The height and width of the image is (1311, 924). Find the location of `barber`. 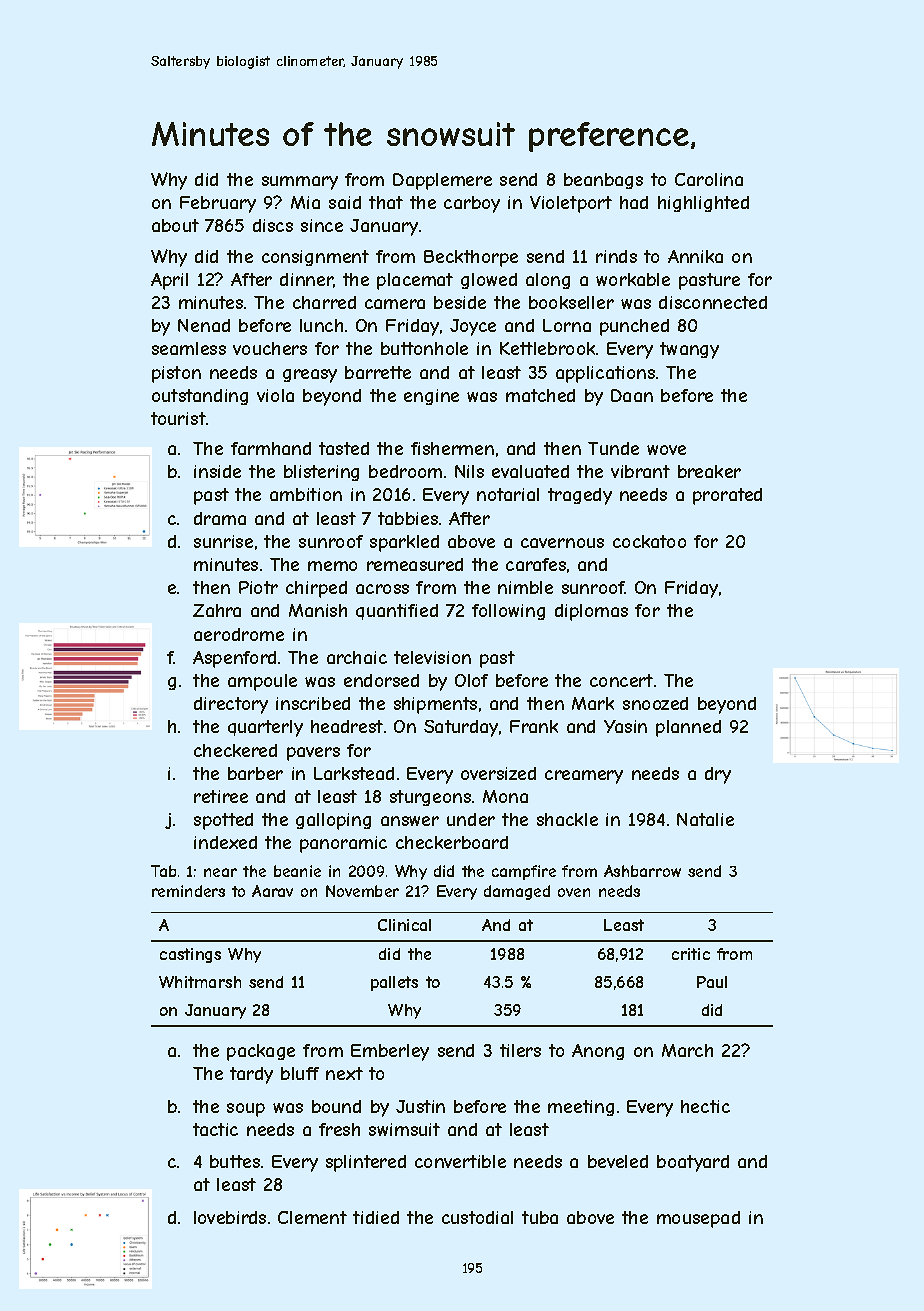

barber is located at coordinates (255, 773).
